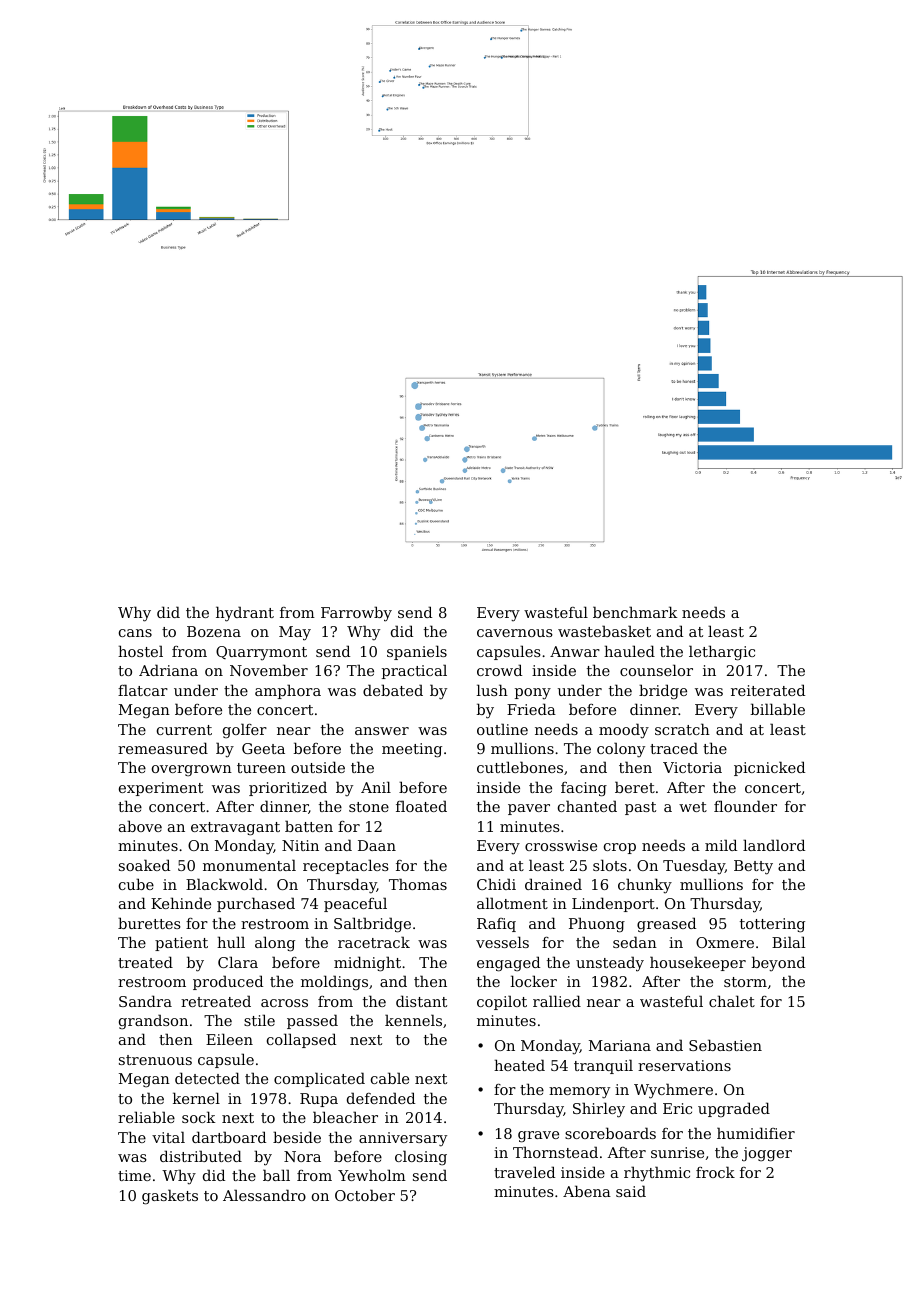 This screenshot has height=1314, width=924. Describe the element at coordinates (356, 614) in the screenshot. I see `Farrowby` at that location.
